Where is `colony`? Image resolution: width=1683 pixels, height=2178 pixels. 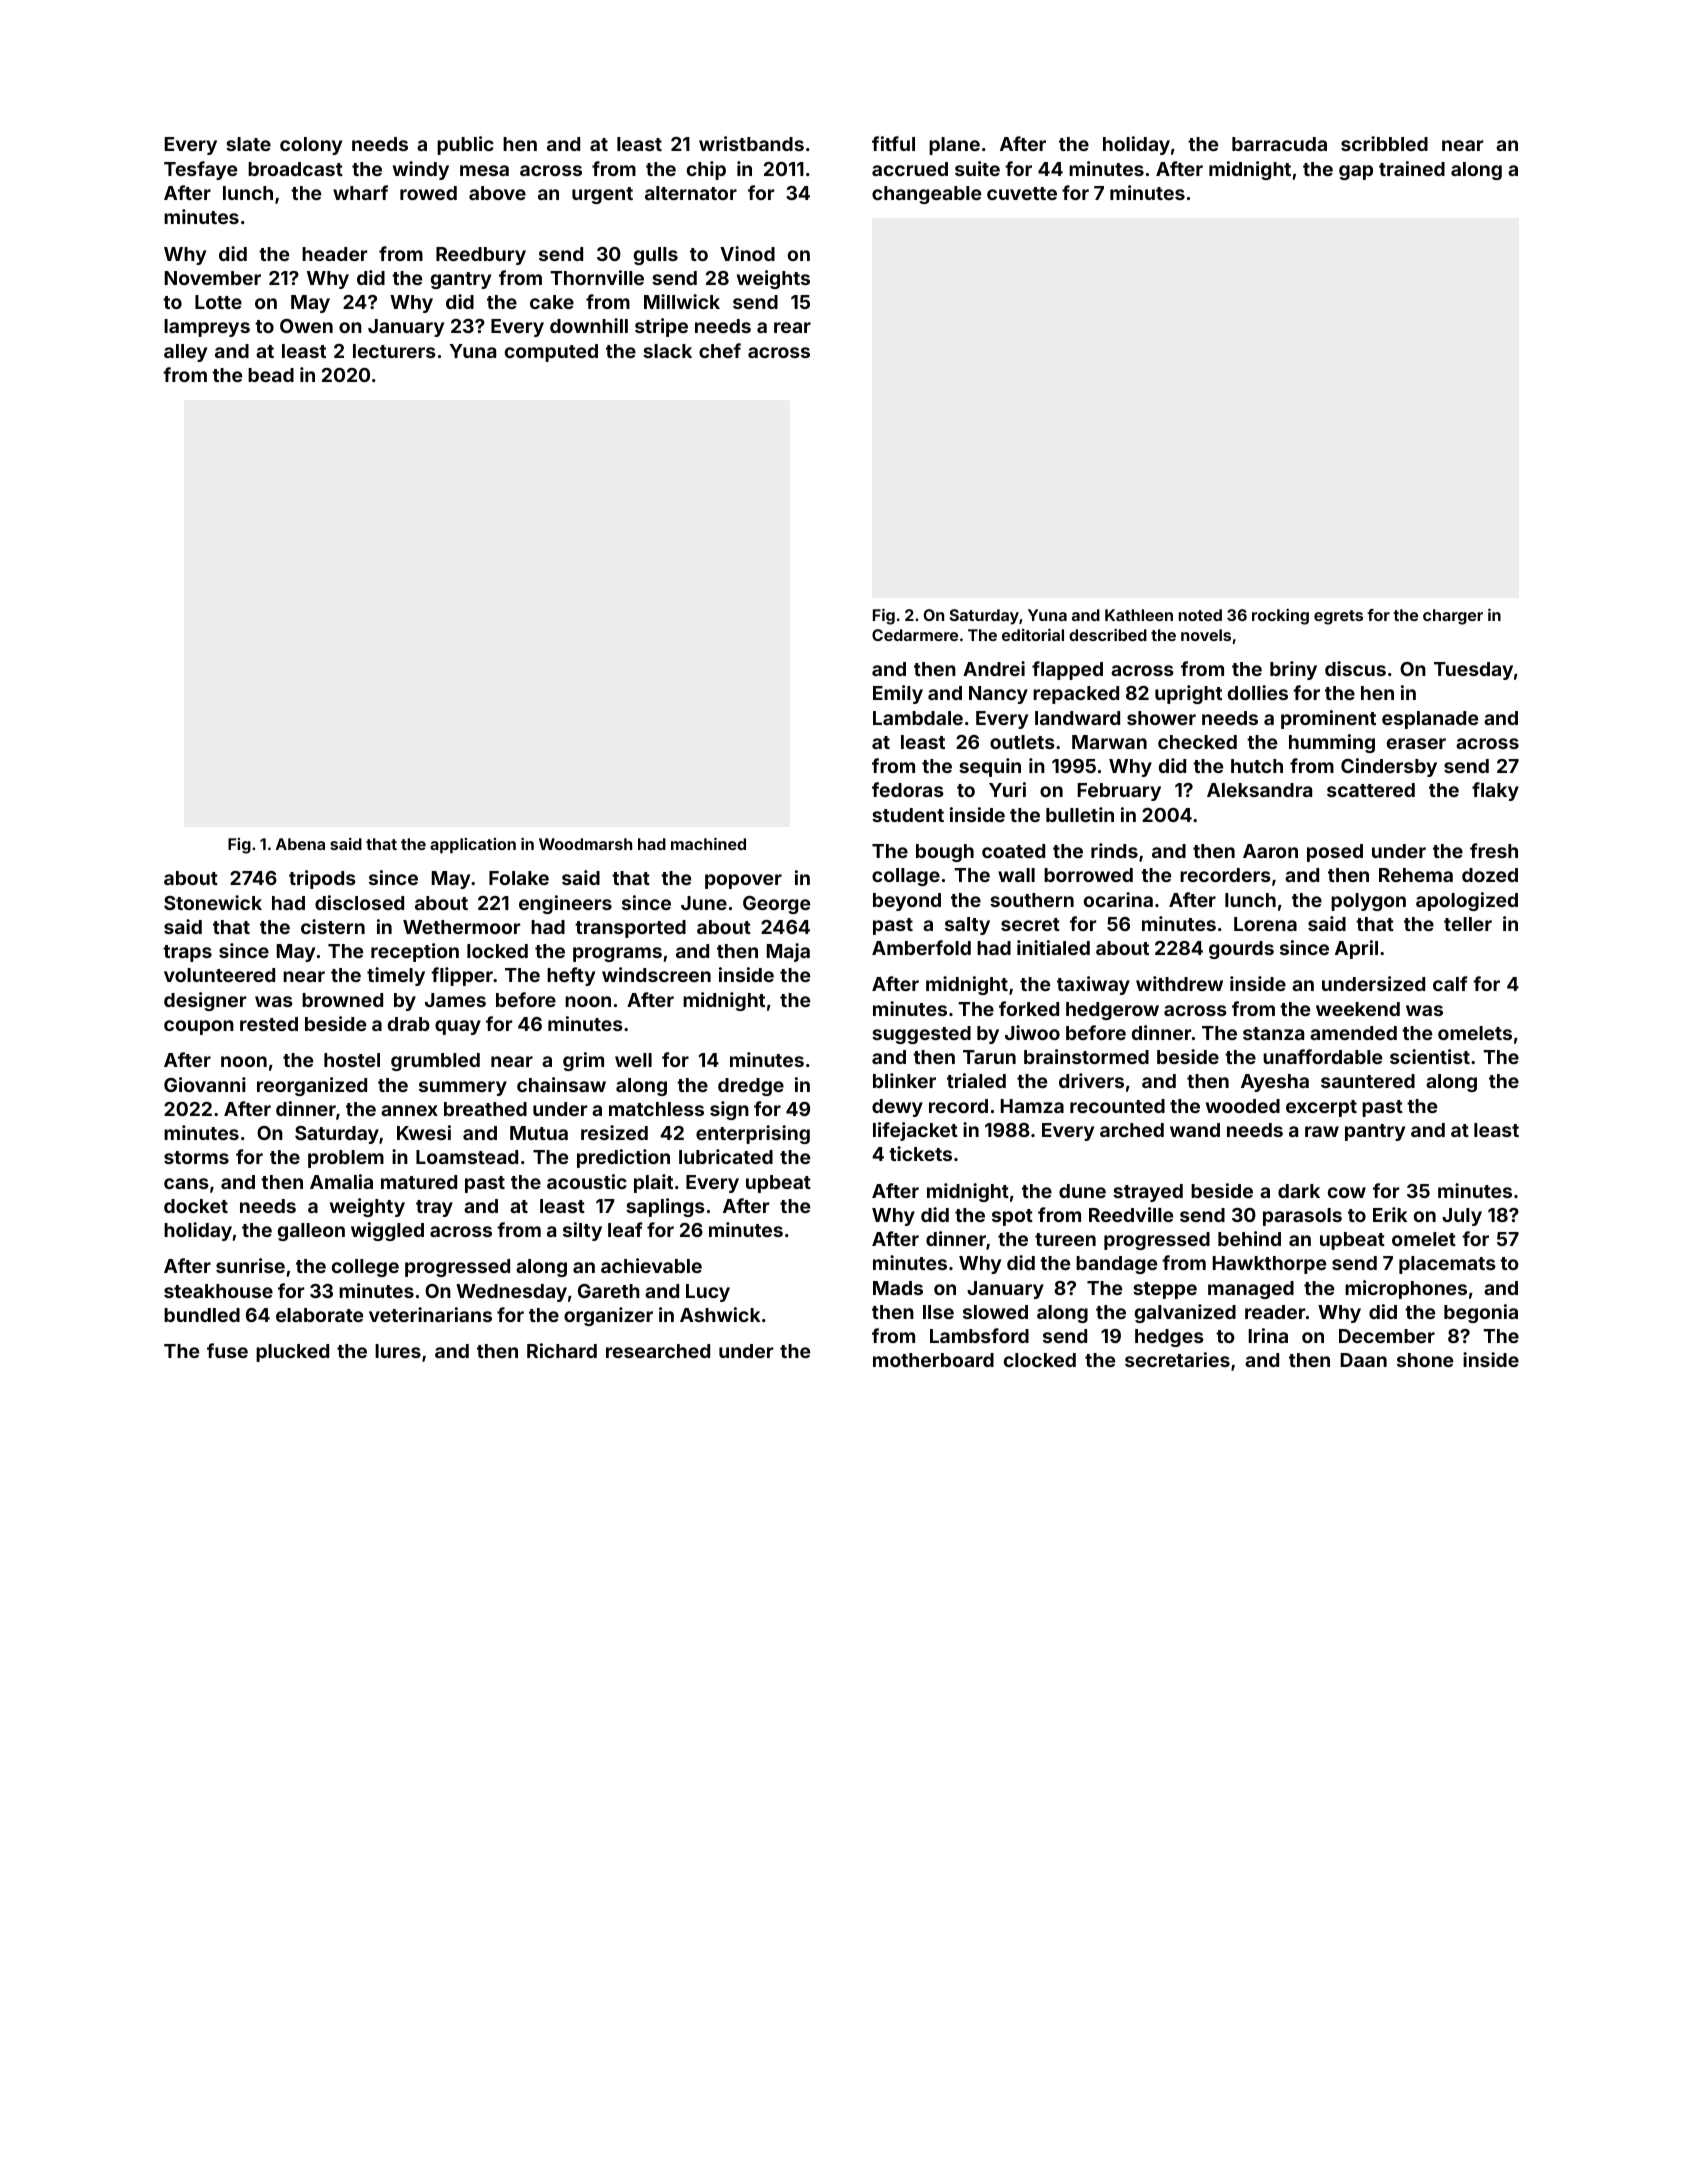
colony is located at coordinates (311, 146).
